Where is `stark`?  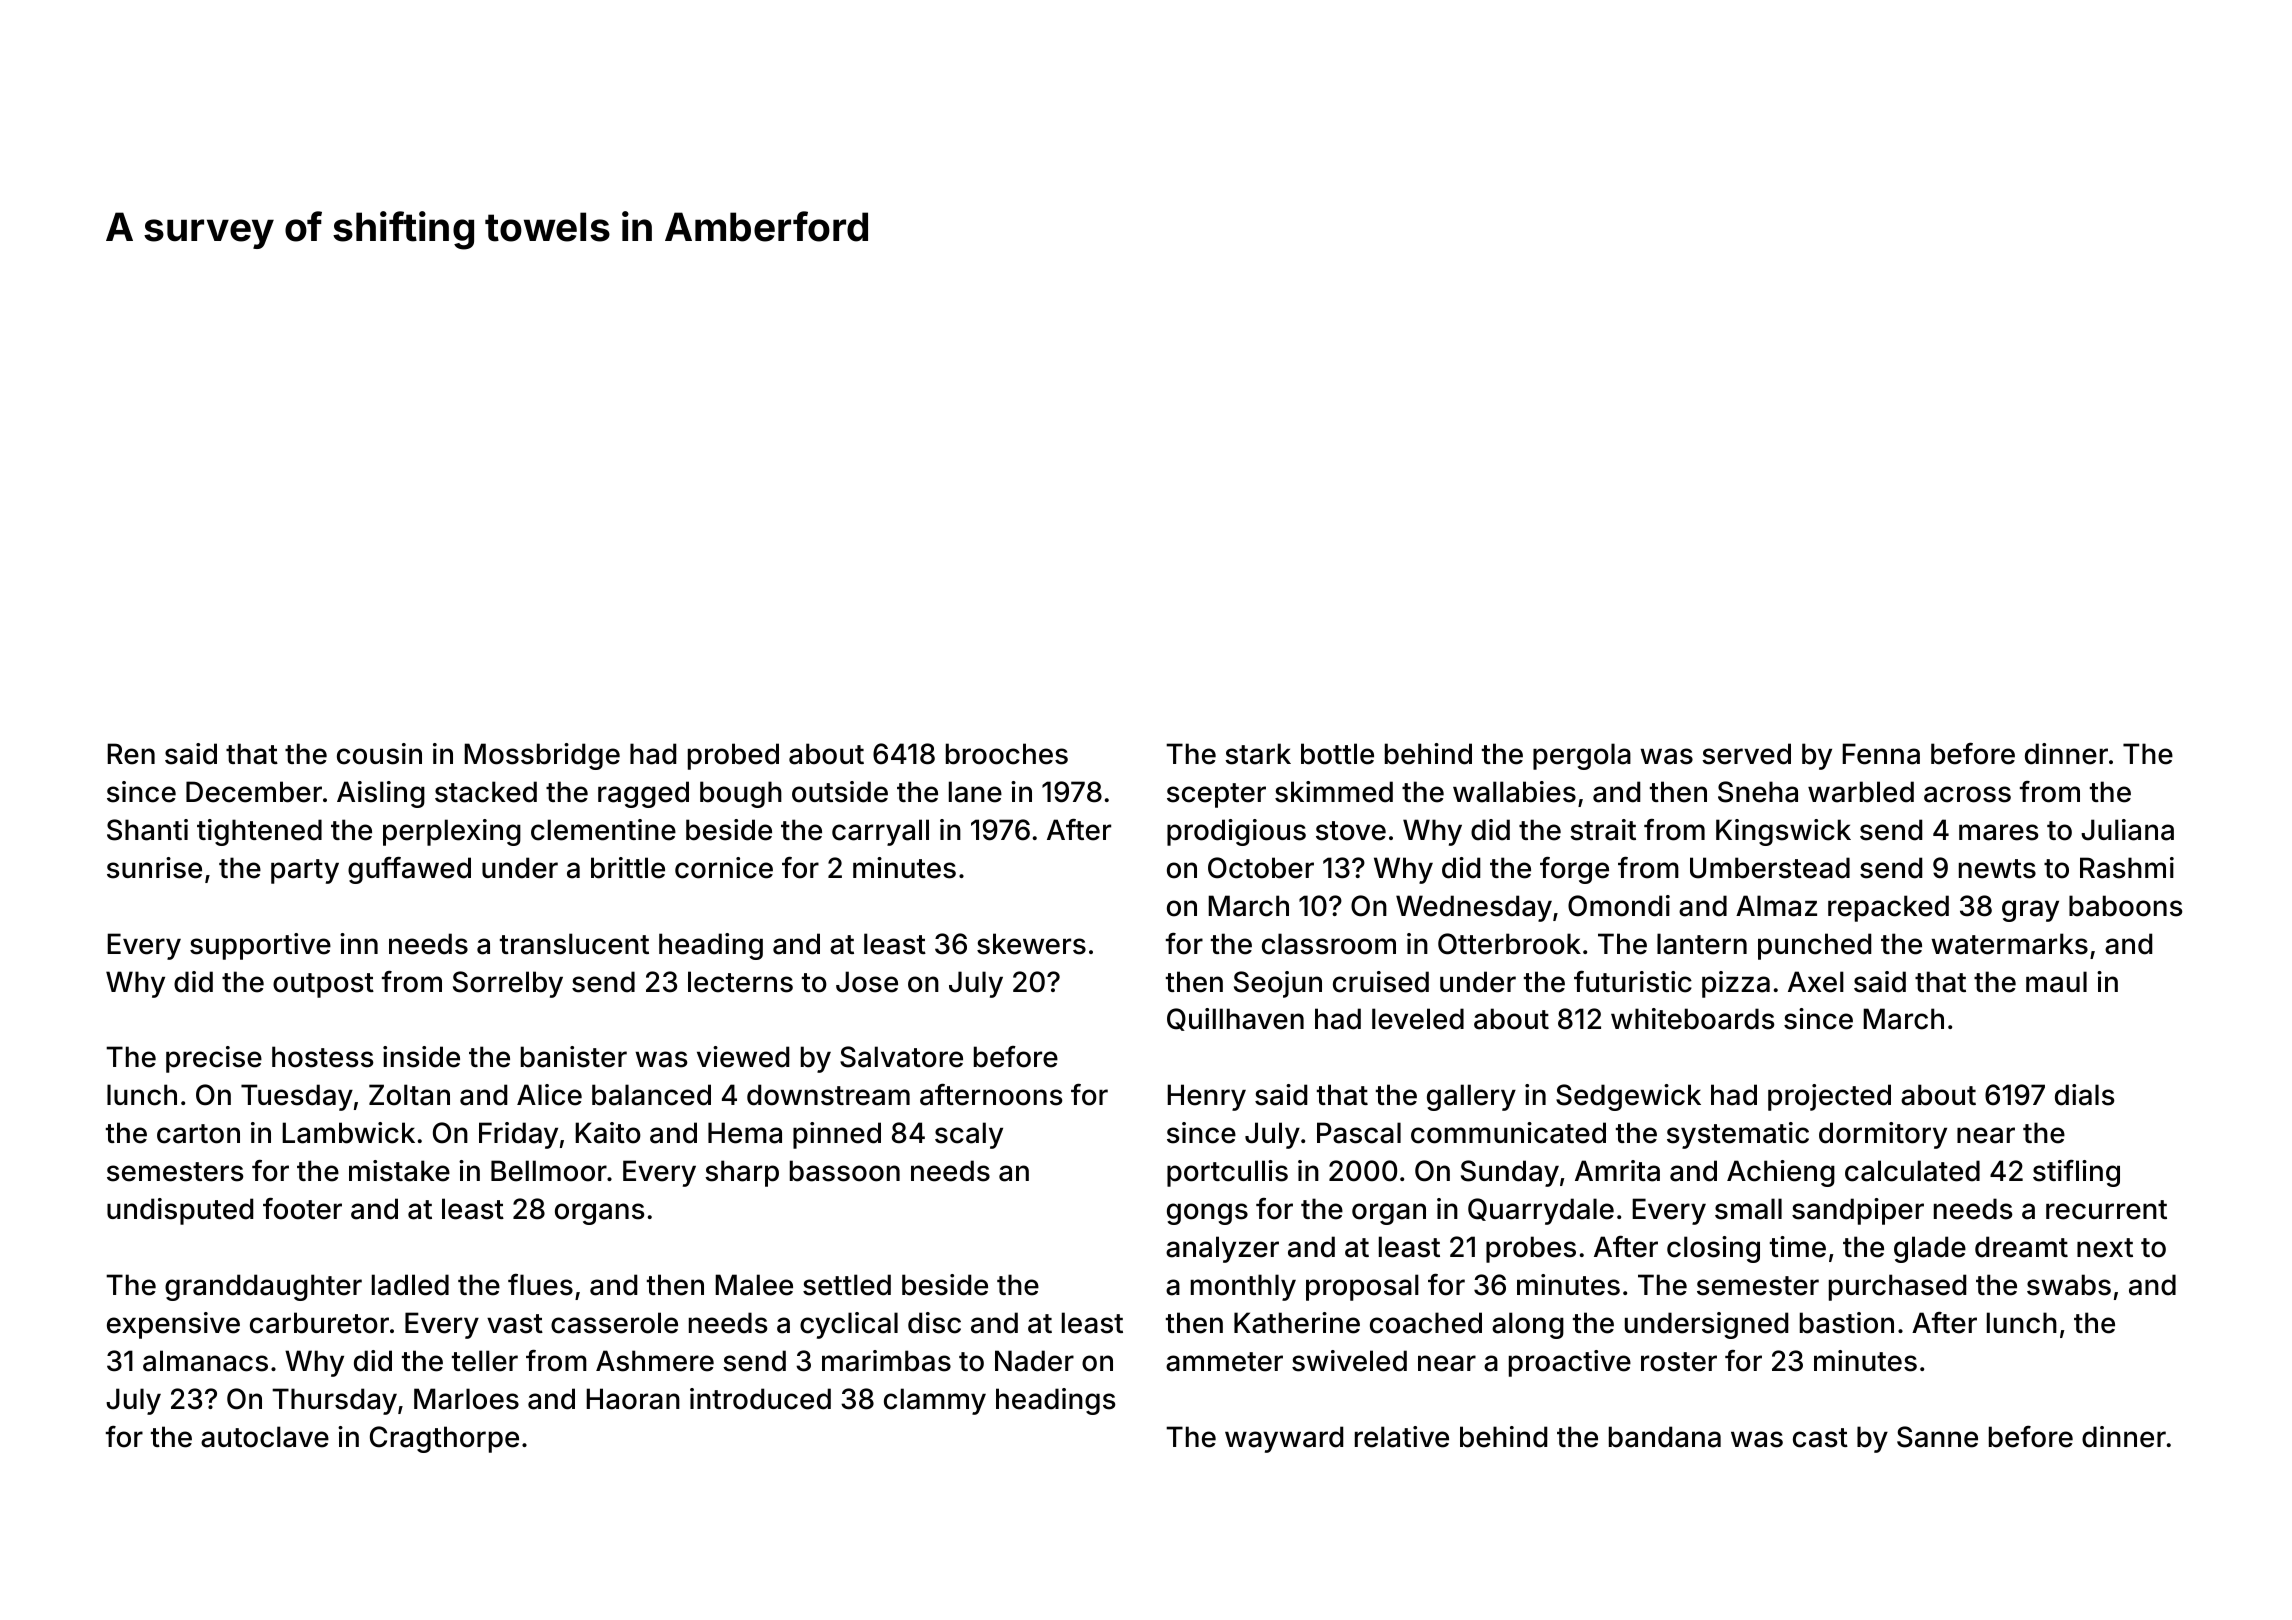
stark is located at coordinates (1258, 754).
